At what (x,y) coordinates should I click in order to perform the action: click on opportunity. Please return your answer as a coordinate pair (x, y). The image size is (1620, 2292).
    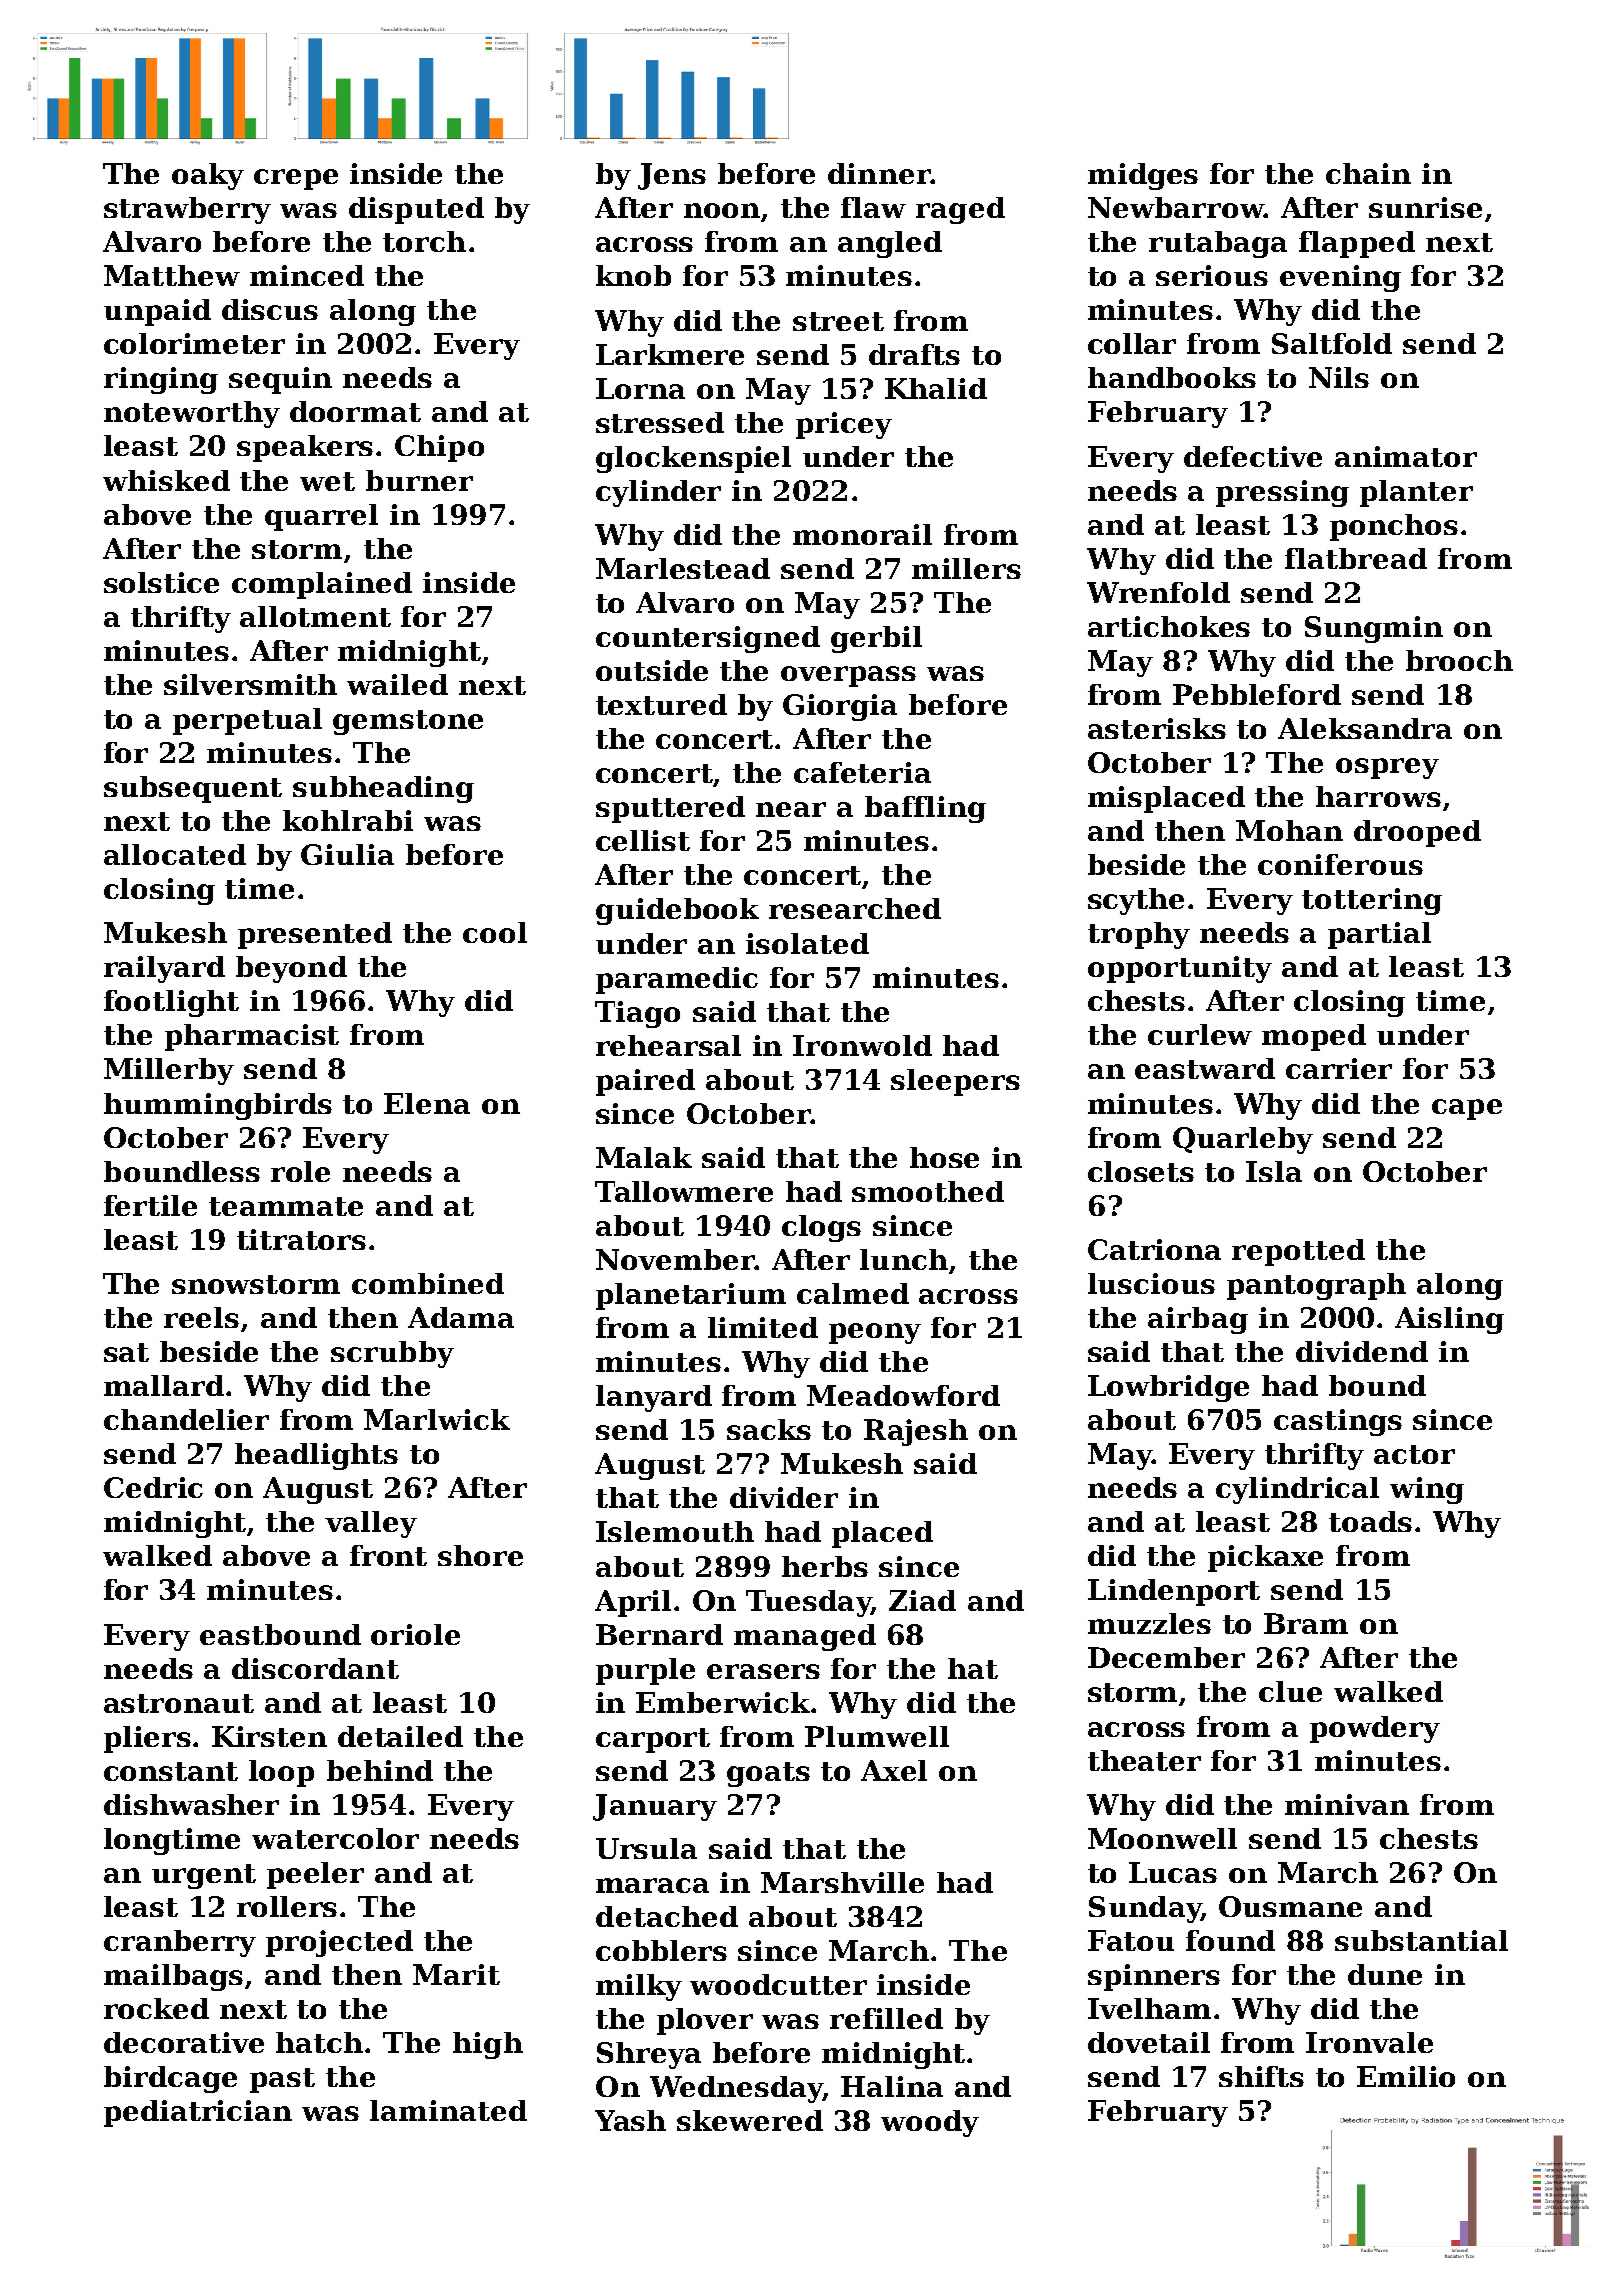
    Looking at the image, I should click on (1180, 969).
